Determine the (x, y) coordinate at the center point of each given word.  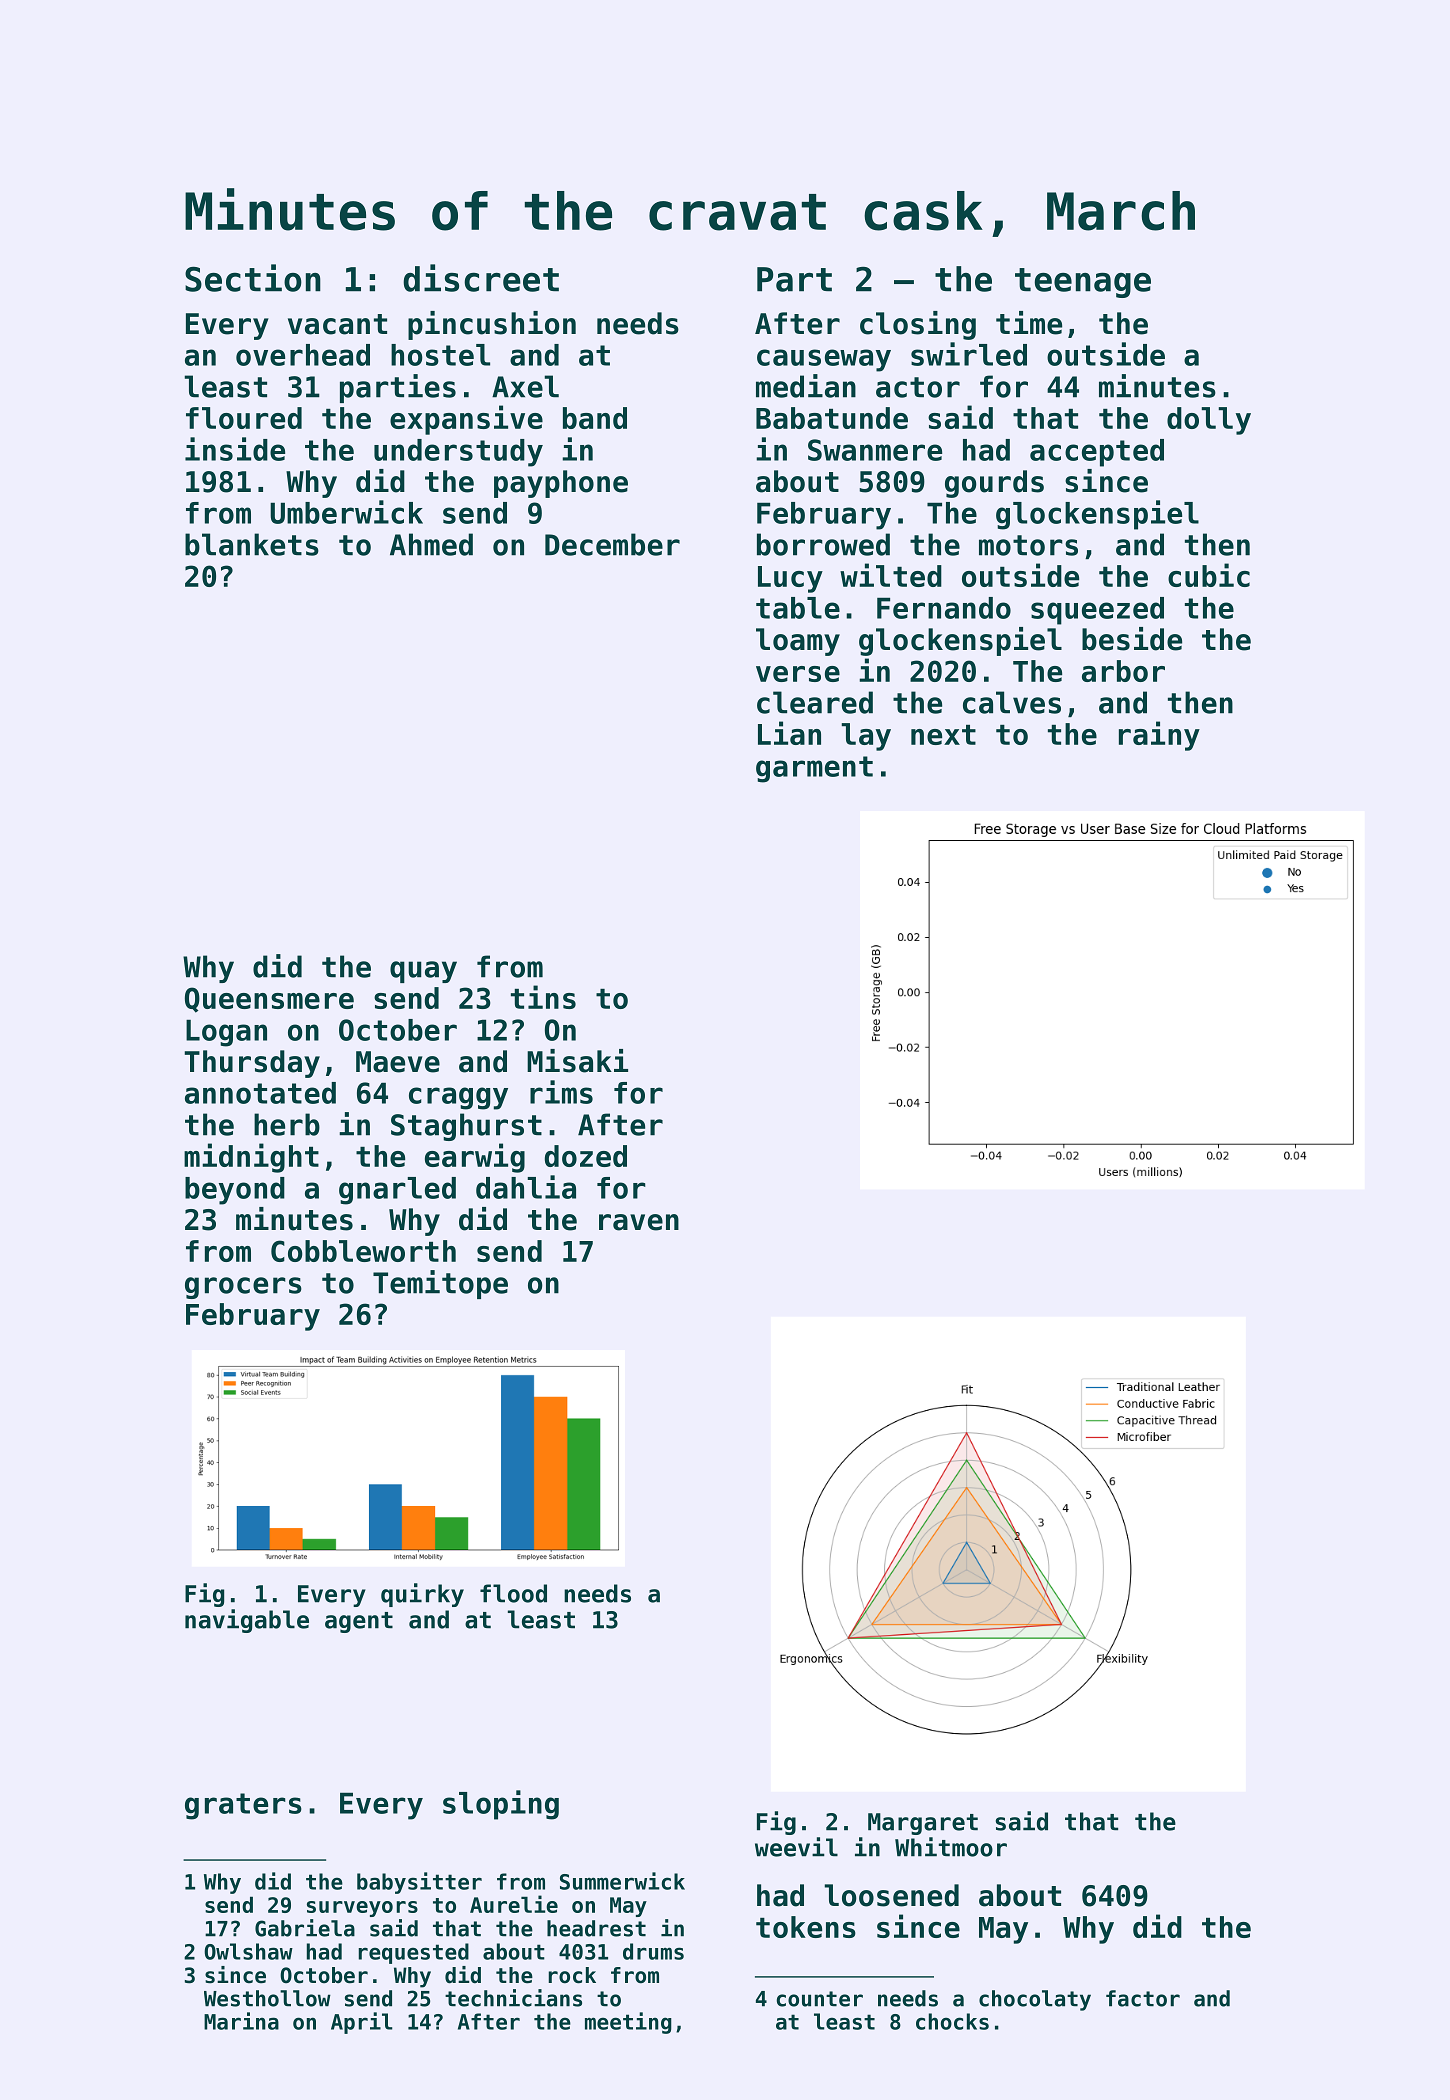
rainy (1159, 736)
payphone (561, 484)
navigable (247, 1621)
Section (253, 278)
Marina (241, 2021)
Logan (226, 1033)
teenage (1083, 283)
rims (561, 1092)
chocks (952, 2021)
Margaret (923, 1824)
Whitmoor (951, 1847)
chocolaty (1035, 2000)
